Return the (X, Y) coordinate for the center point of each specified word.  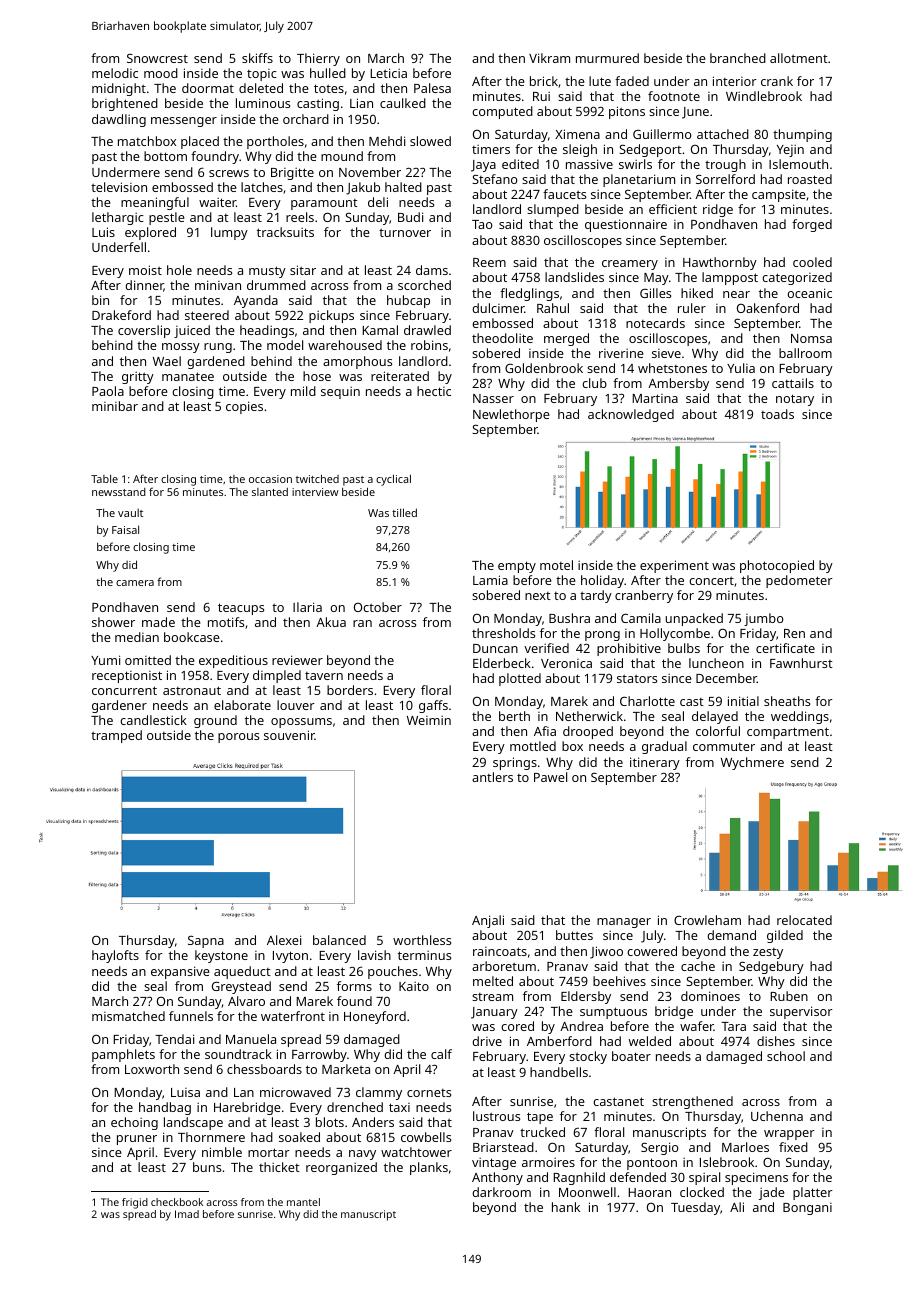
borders (350, 690)
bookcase (192, 637)
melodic (115, 73)
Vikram (549, 58)
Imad (187, 1214)
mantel (303, 1202)
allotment (799, 58)
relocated (804, 920)
